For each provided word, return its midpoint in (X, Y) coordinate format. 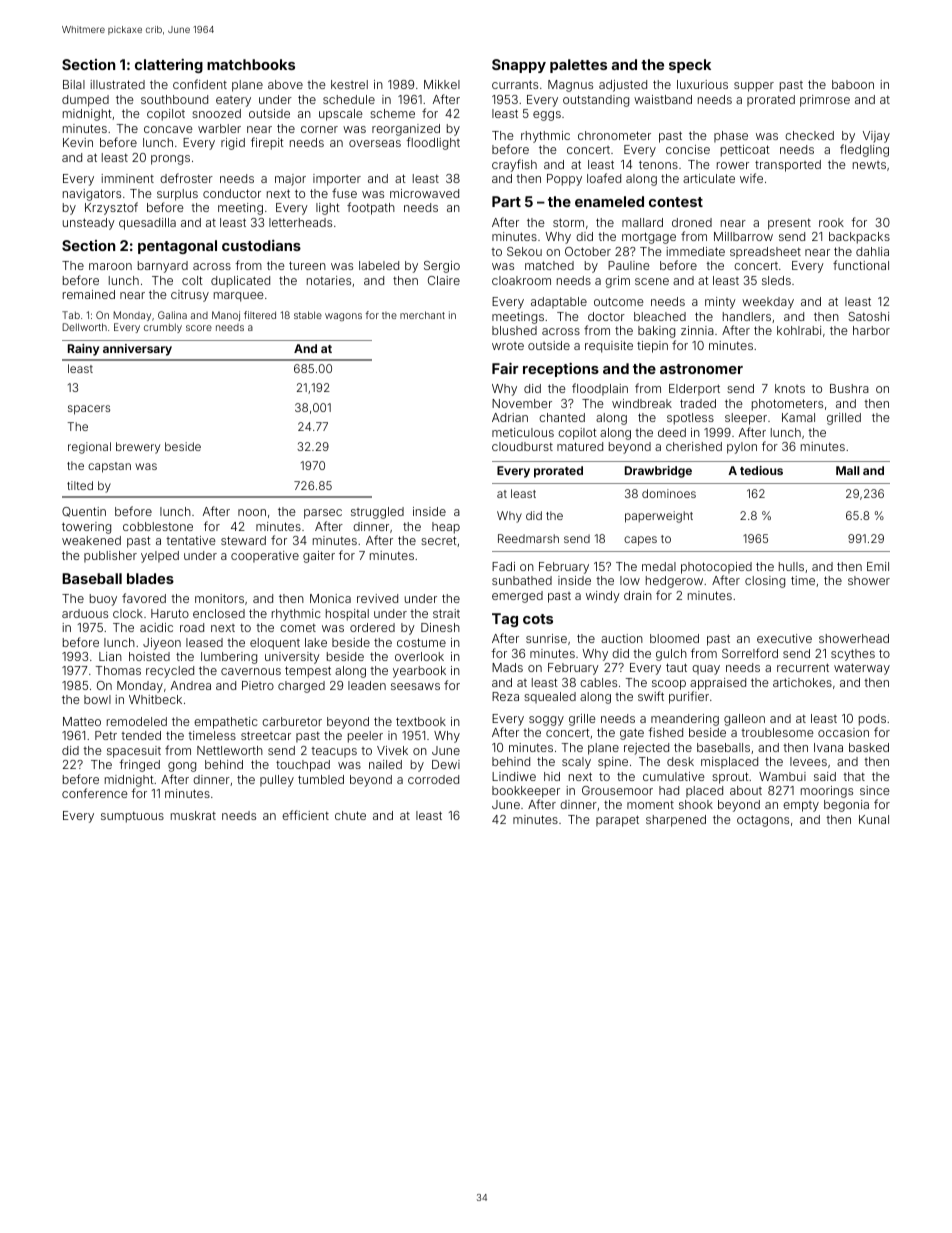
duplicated (240, 282)
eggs (547, 116)
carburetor (292, 721)
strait (446, 613)
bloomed (674, 638)
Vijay (876, 137)
